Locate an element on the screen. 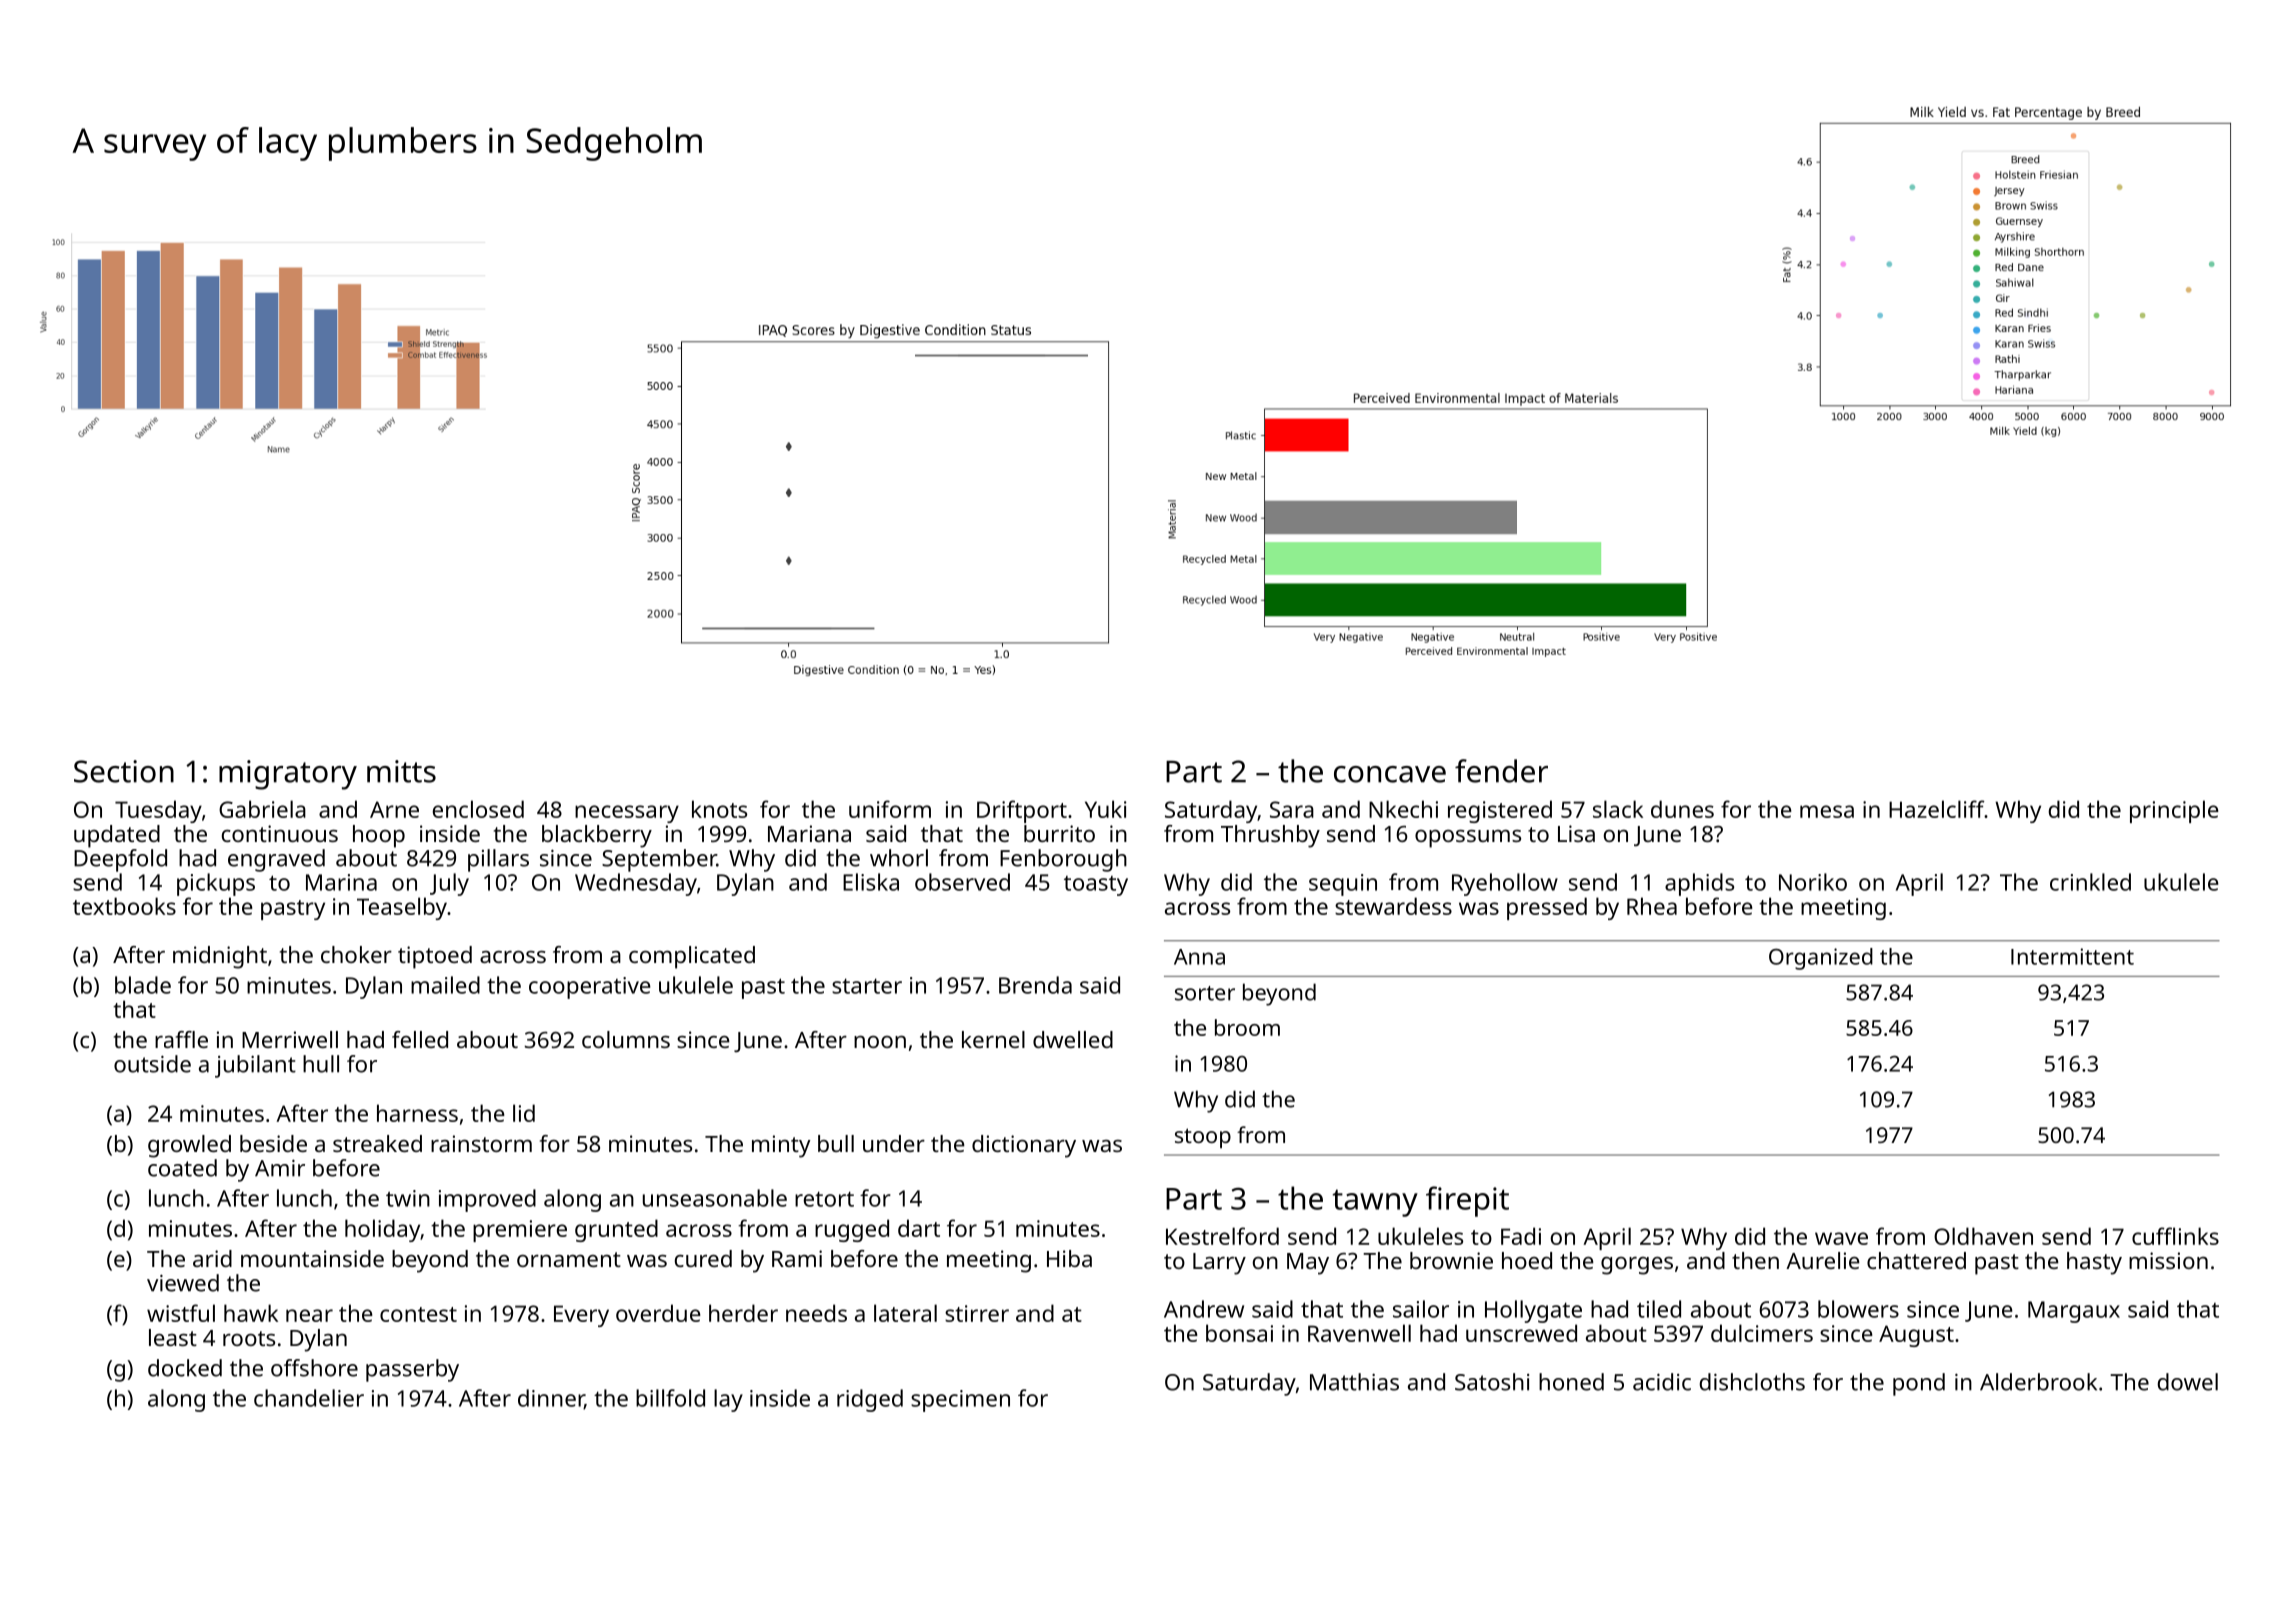 This screenshot has width=2292, height=1620. Anna is located at coordinates (1199, 957).
